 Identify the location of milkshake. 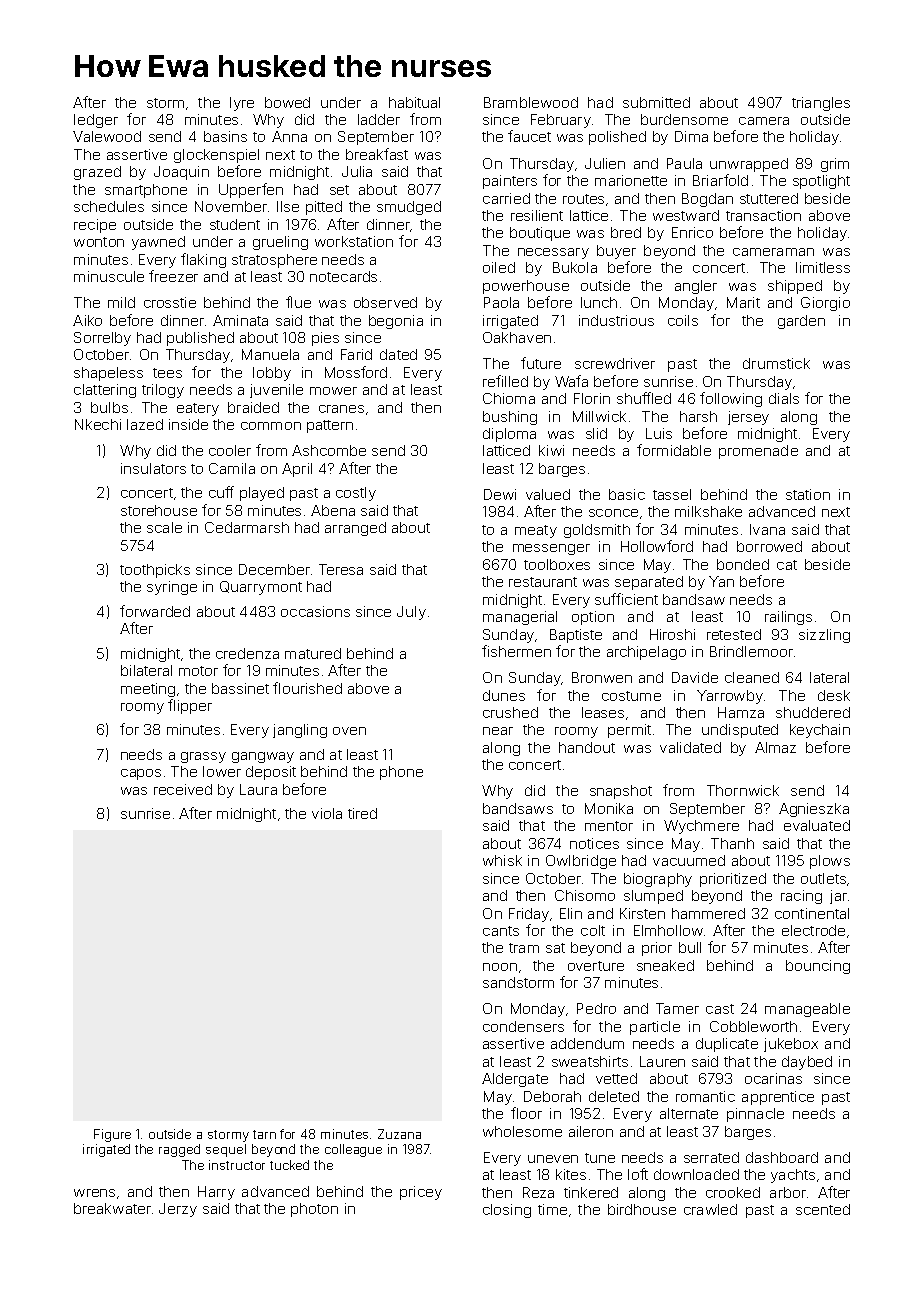
(708, 511).
